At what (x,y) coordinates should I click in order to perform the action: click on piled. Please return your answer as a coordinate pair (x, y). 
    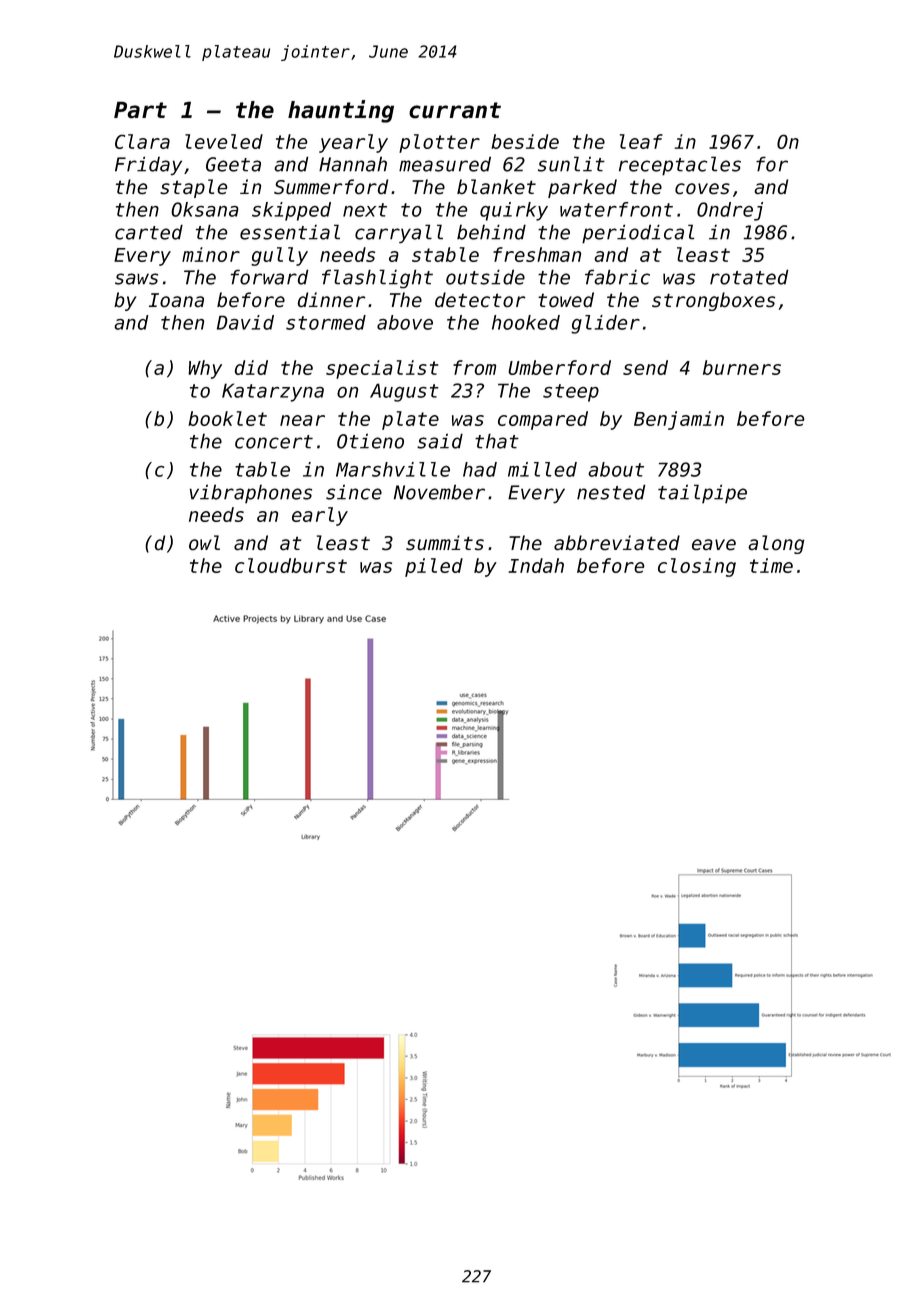
    Looking at the image, I should click on (434, 567).
